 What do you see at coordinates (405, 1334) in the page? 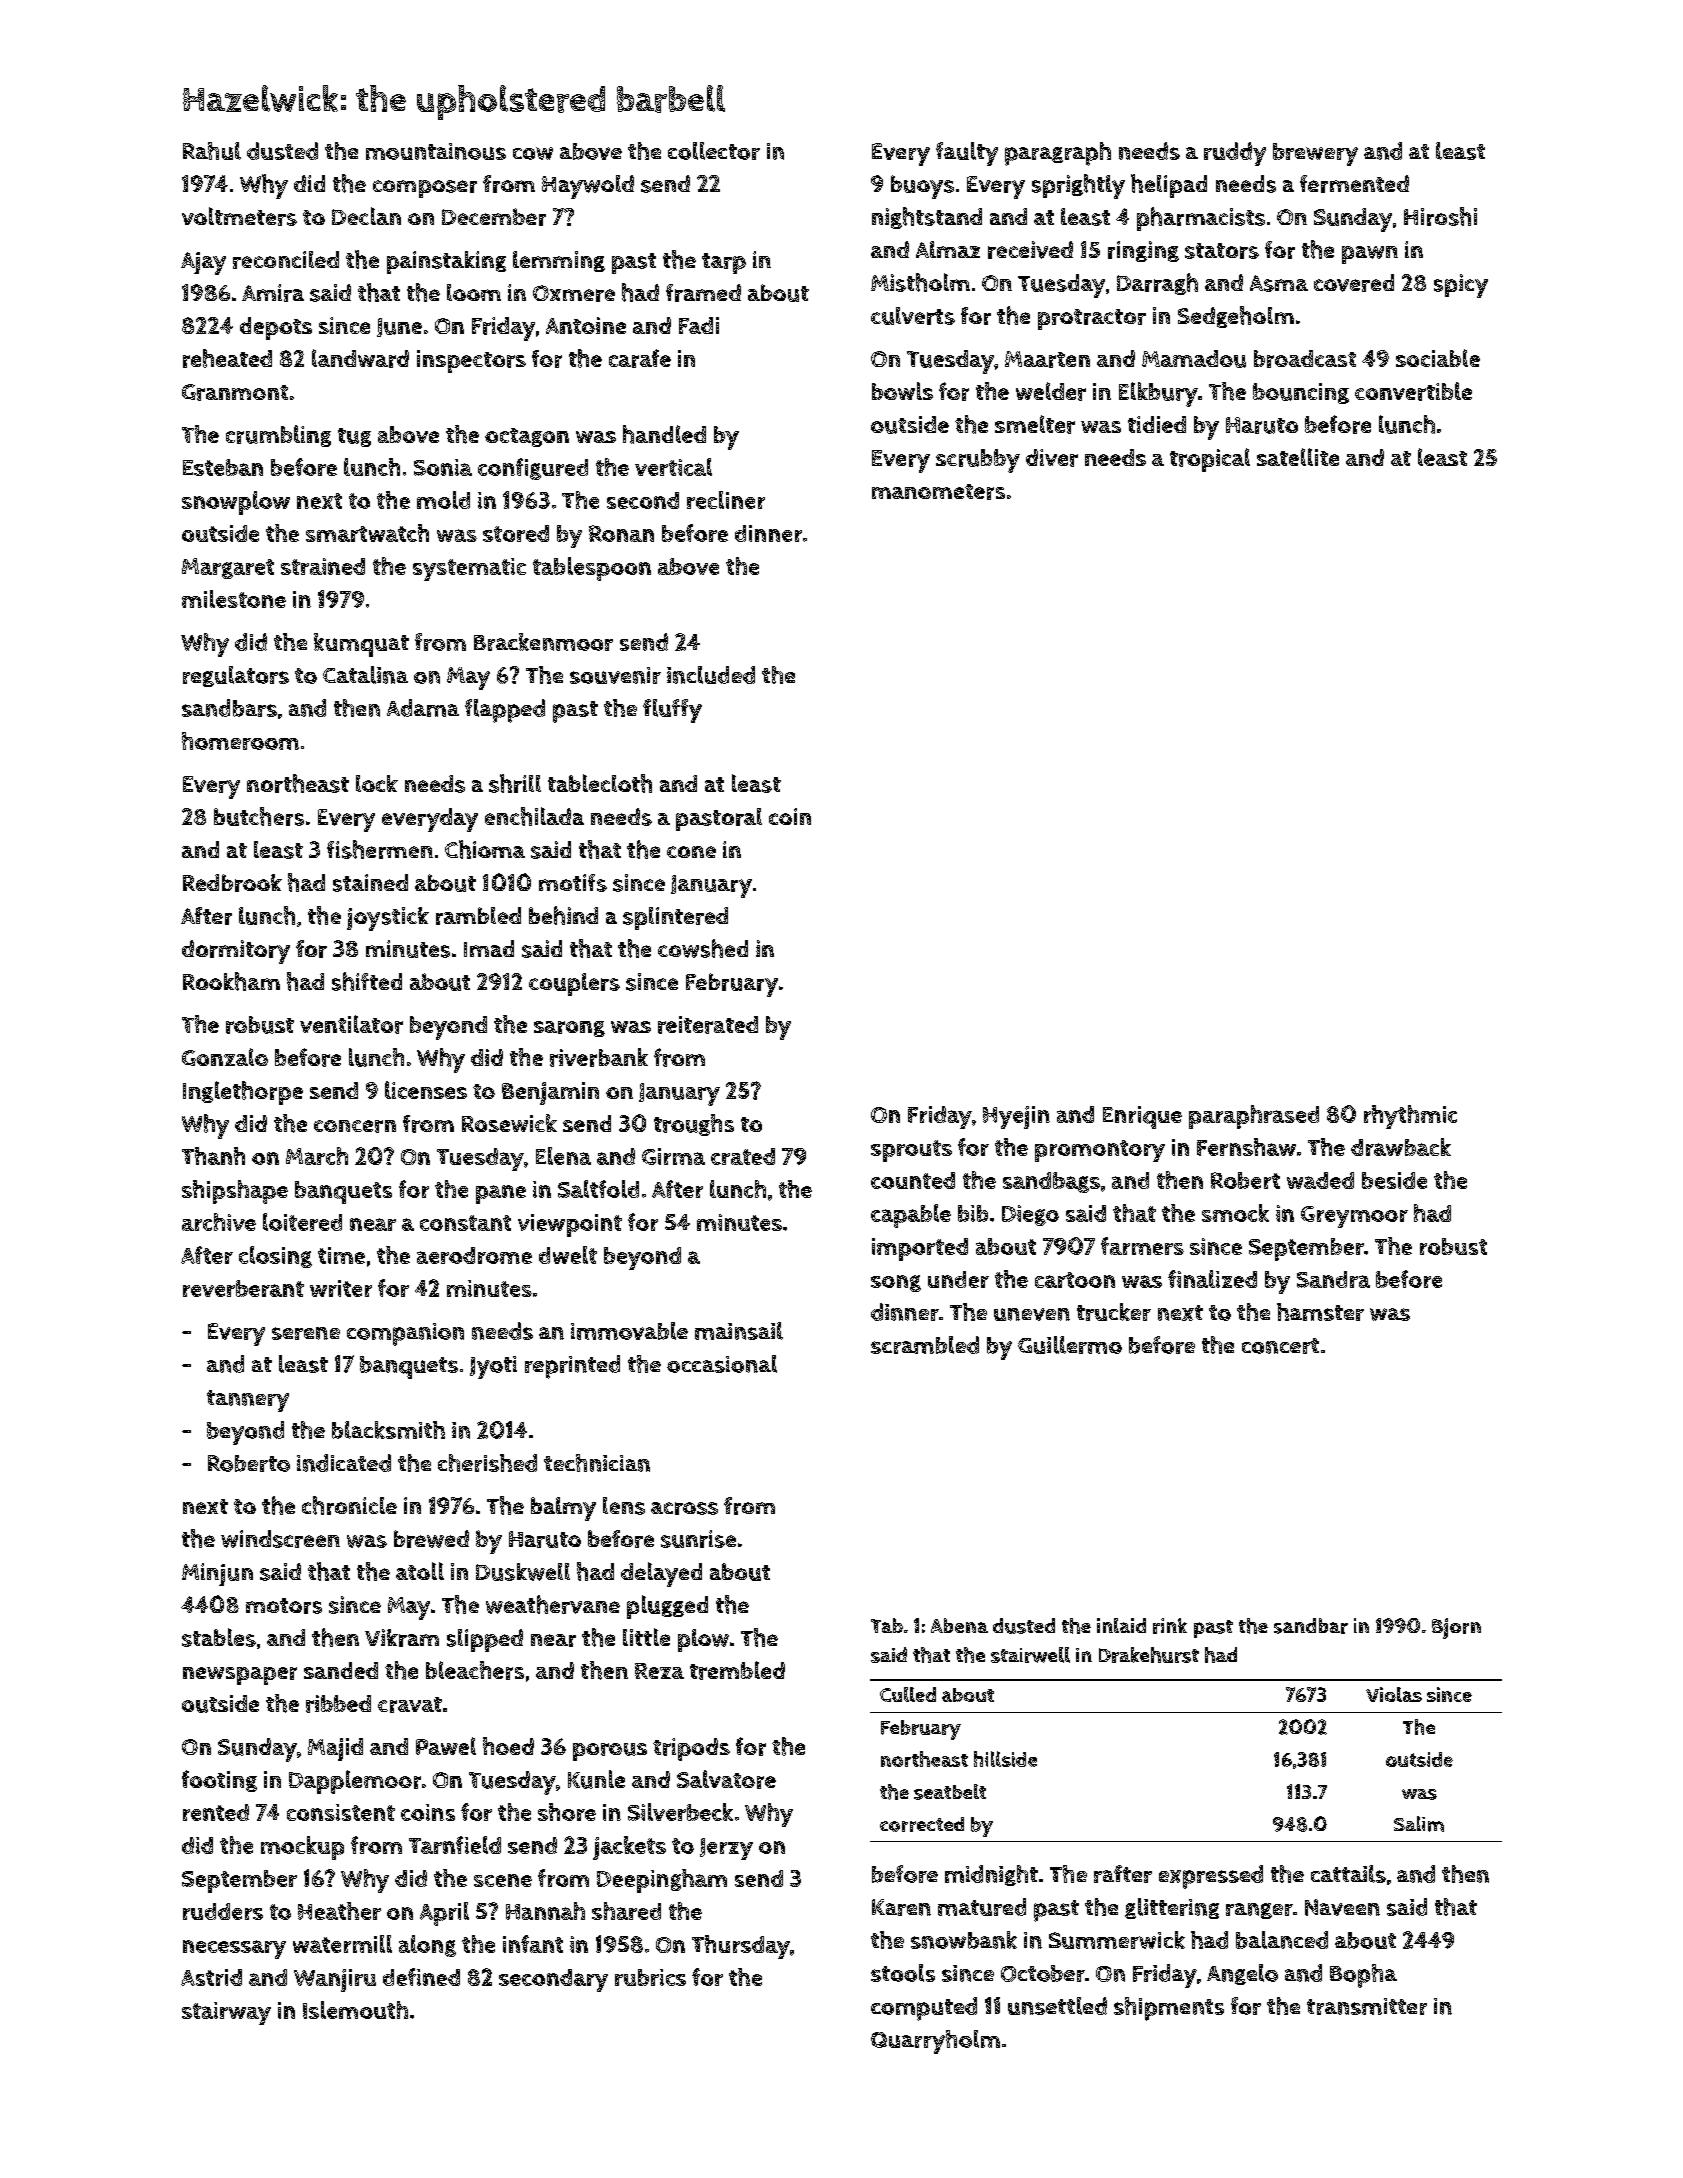
I see `companion` at bounding box center [405, 1334].
